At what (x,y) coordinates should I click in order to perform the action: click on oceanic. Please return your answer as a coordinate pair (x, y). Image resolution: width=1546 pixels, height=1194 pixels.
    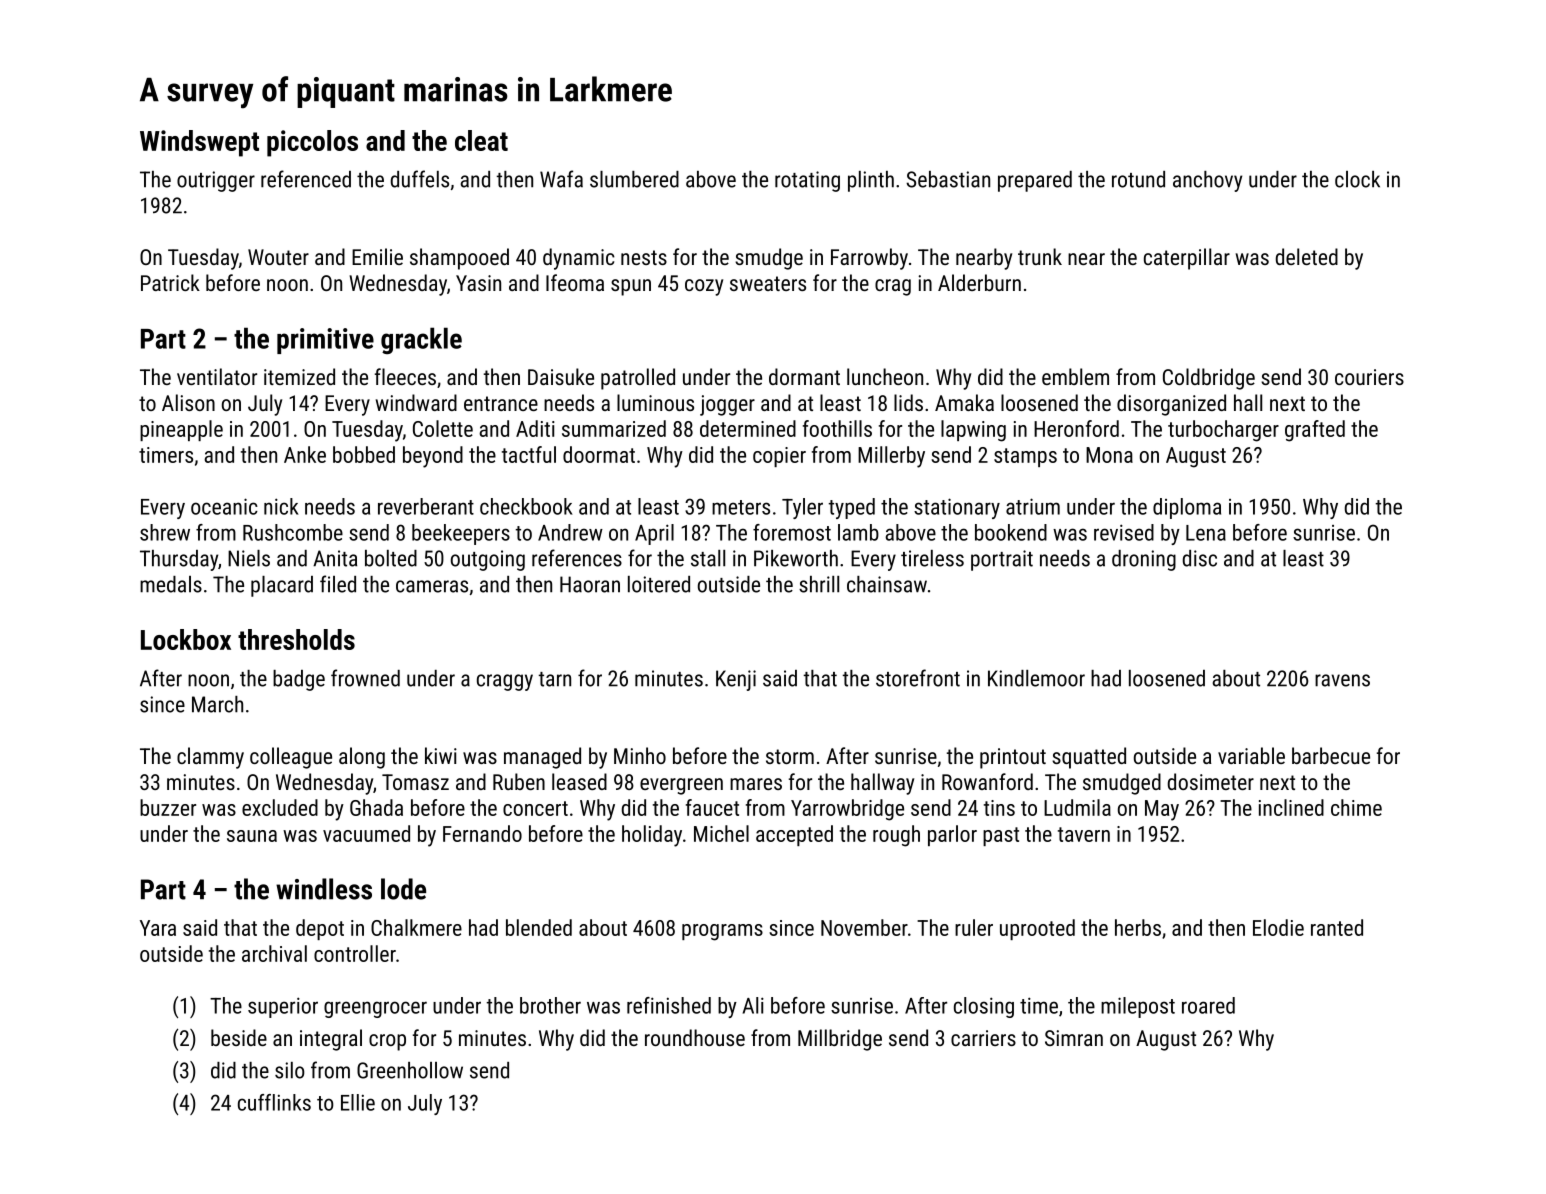
    Looking at the image, I should click on (224, 506).
